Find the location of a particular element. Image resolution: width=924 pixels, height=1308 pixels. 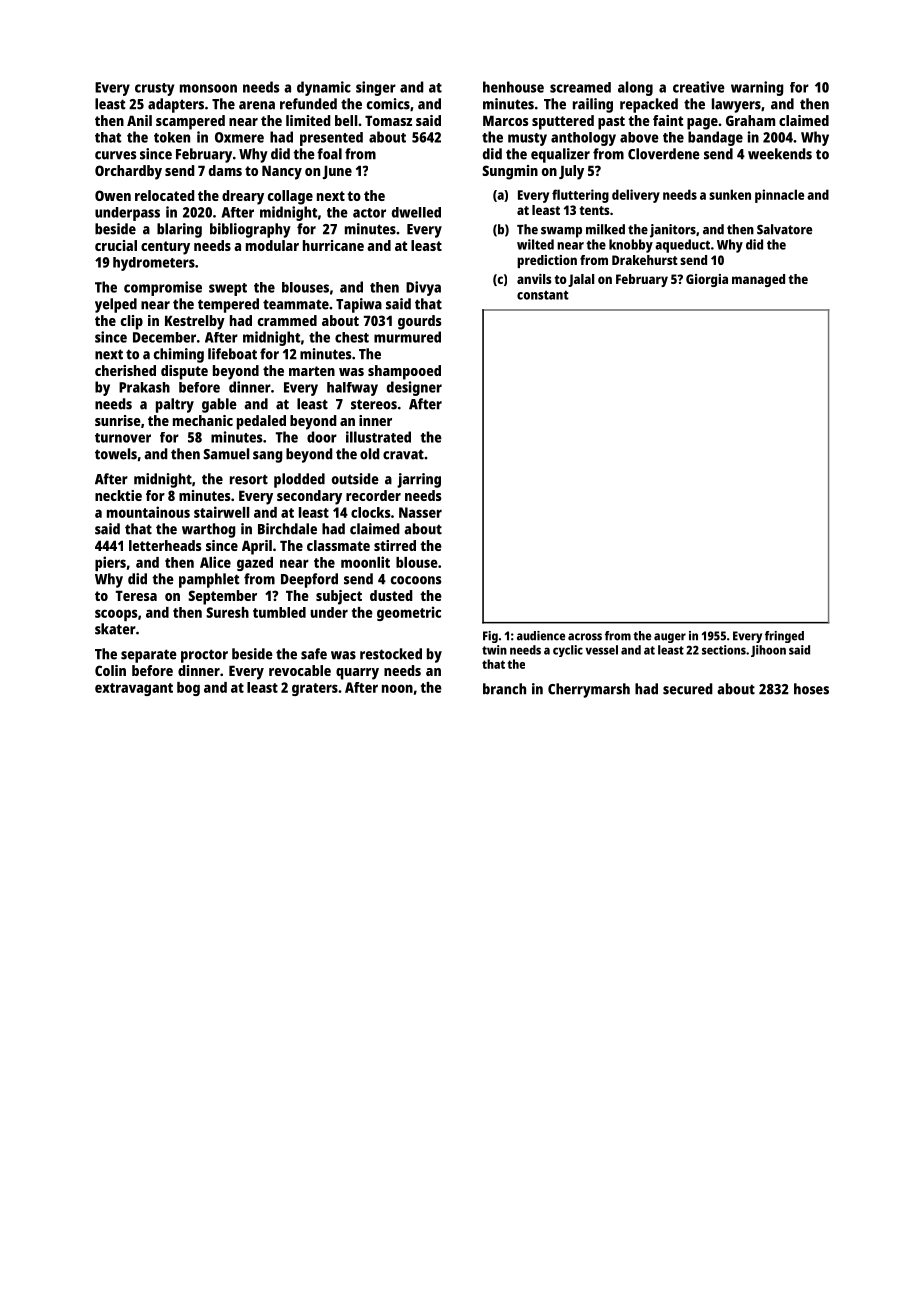

Salvatore is located at coordinates (784, 229).
